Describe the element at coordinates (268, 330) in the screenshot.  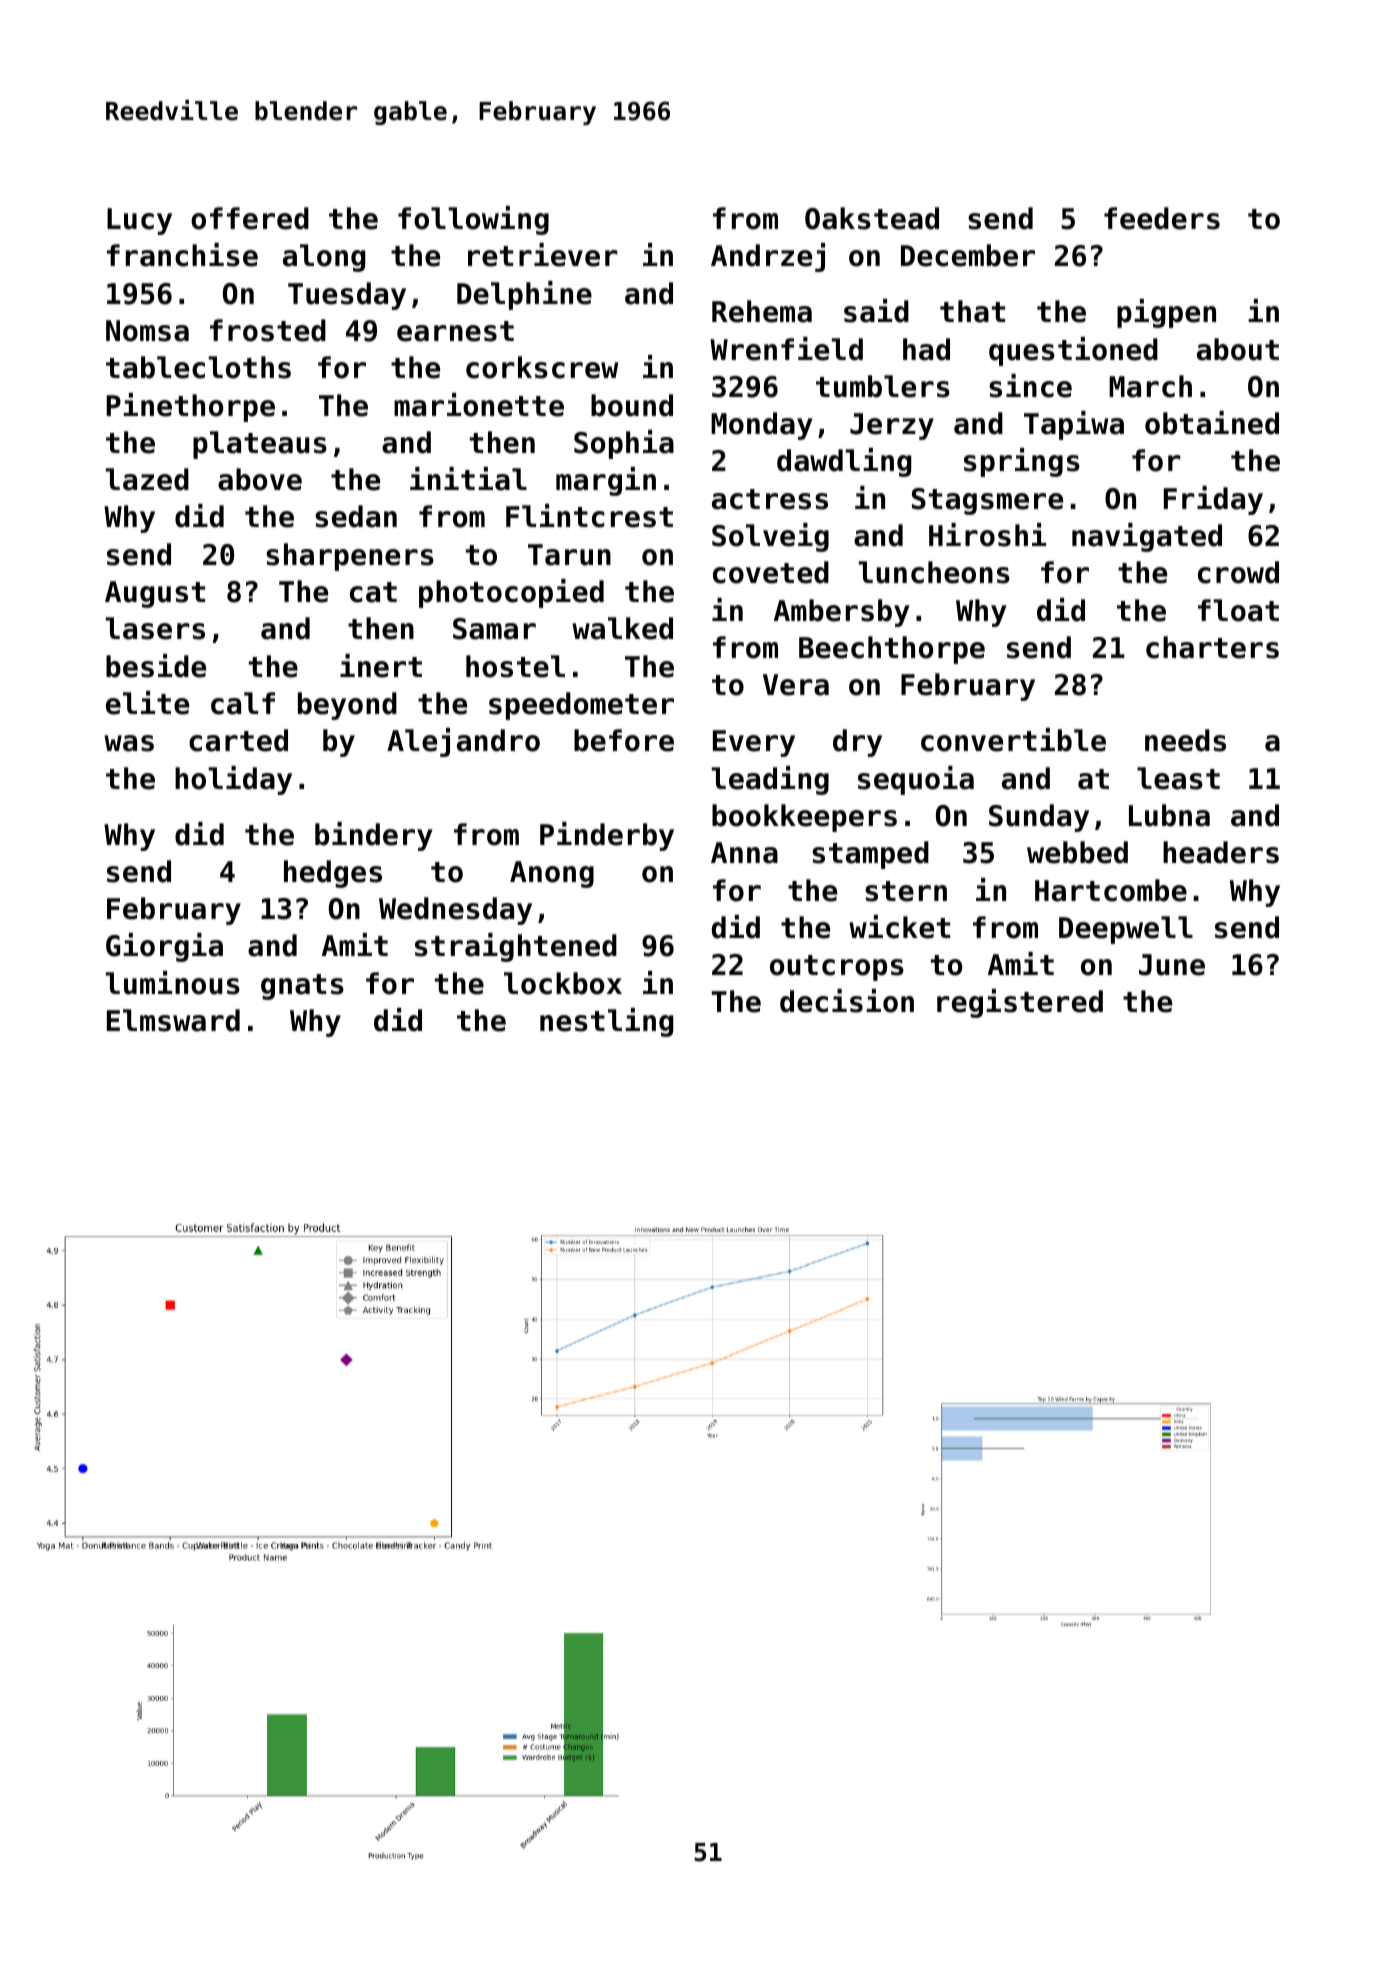
I see `frosted` at that location.
